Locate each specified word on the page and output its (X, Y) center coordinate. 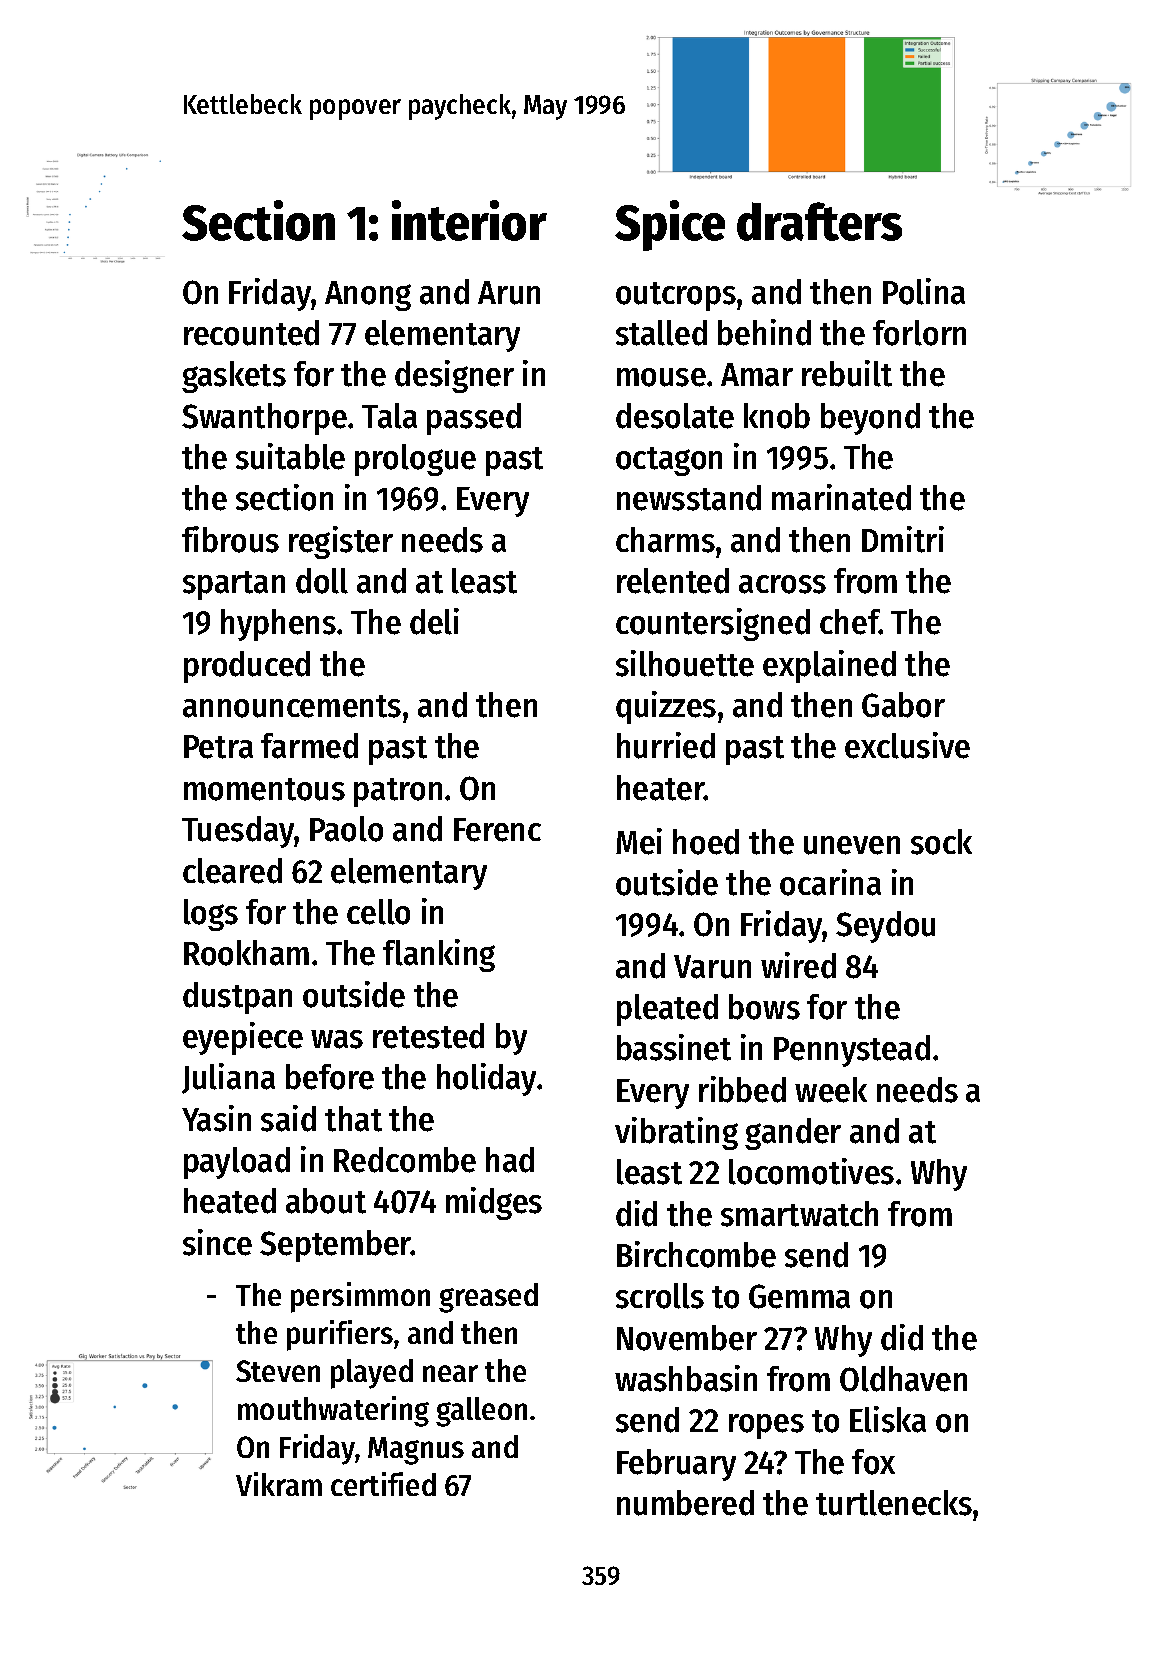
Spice (670, 225)
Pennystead (852, 1051)
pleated (667, 1010)
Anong (368, 296)
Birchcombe (696, 1254)
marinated (841, 497)
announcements (292, 706)
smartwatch (799, 1214)
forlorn (919, 333)
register (341, 542)
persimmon (360, 1297)
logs (211, 915)
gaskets (234, 377)
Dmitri (903, 539)
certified (383, 1484)
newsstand (689, 498)
